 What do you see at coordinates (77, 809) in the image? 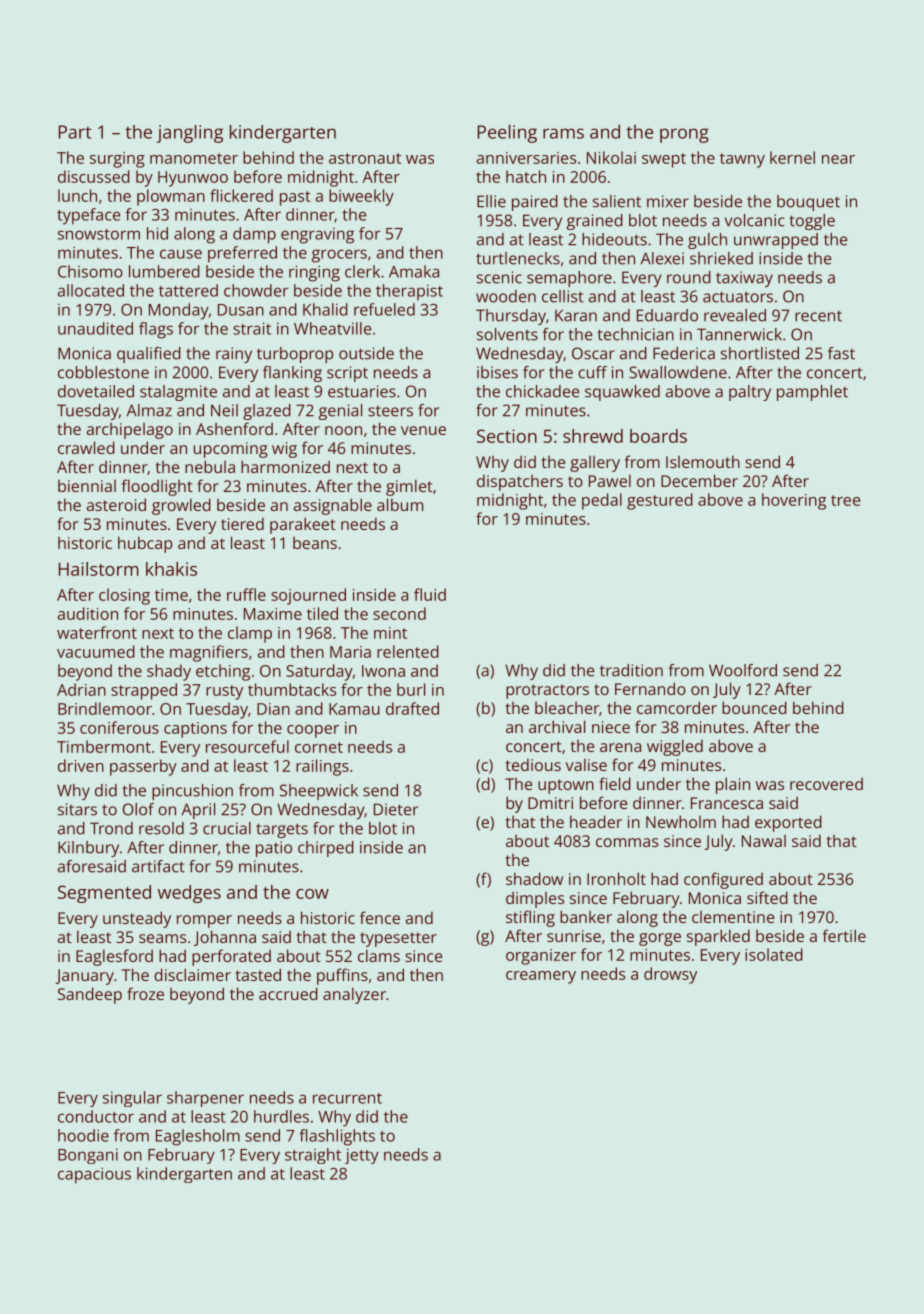
I see `sitars` at bounding box center [77, 809].
